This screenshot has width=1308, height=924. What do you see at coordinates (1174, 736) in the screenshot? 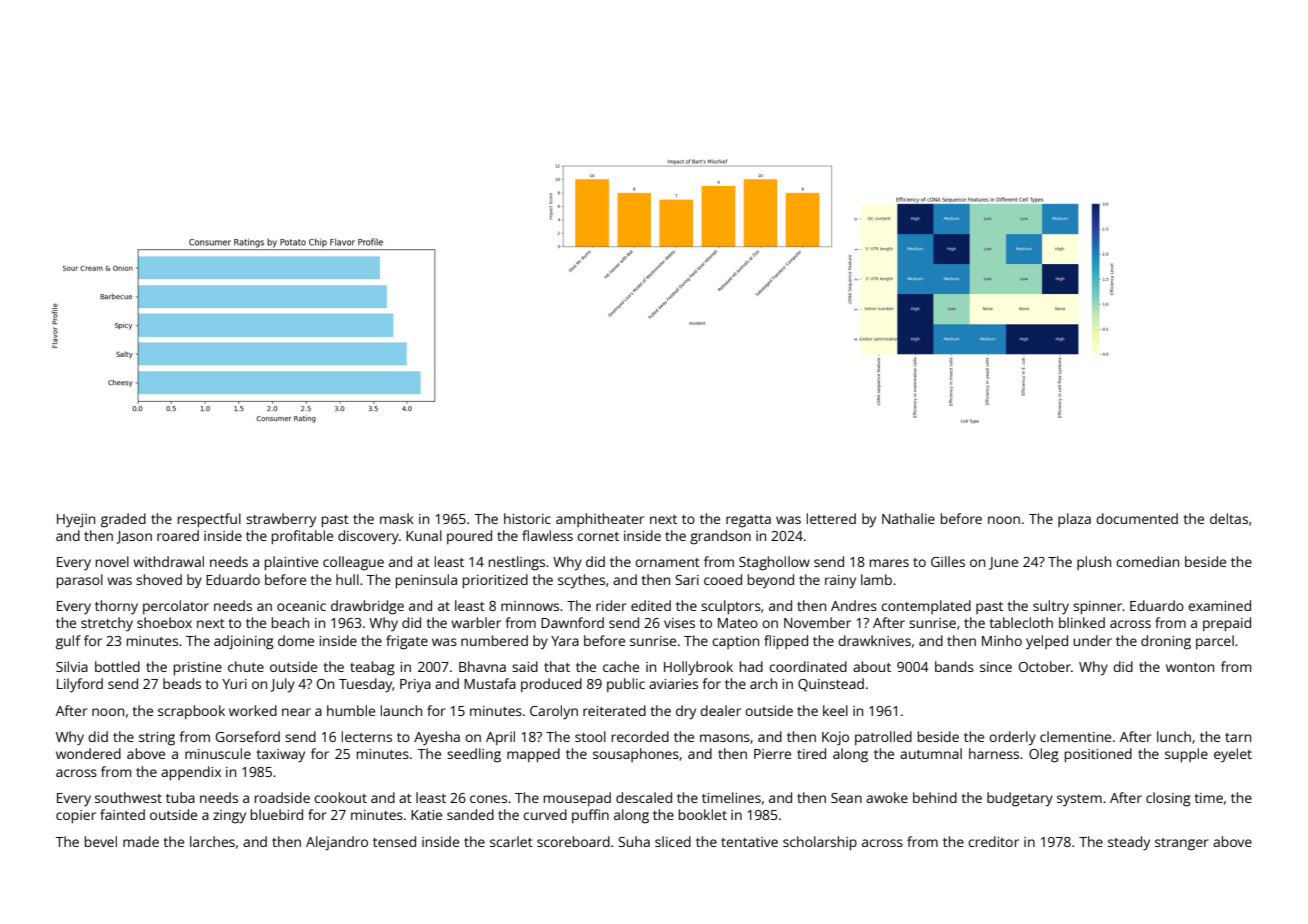
I see `lunch` at bounding box center [1174, 736].
